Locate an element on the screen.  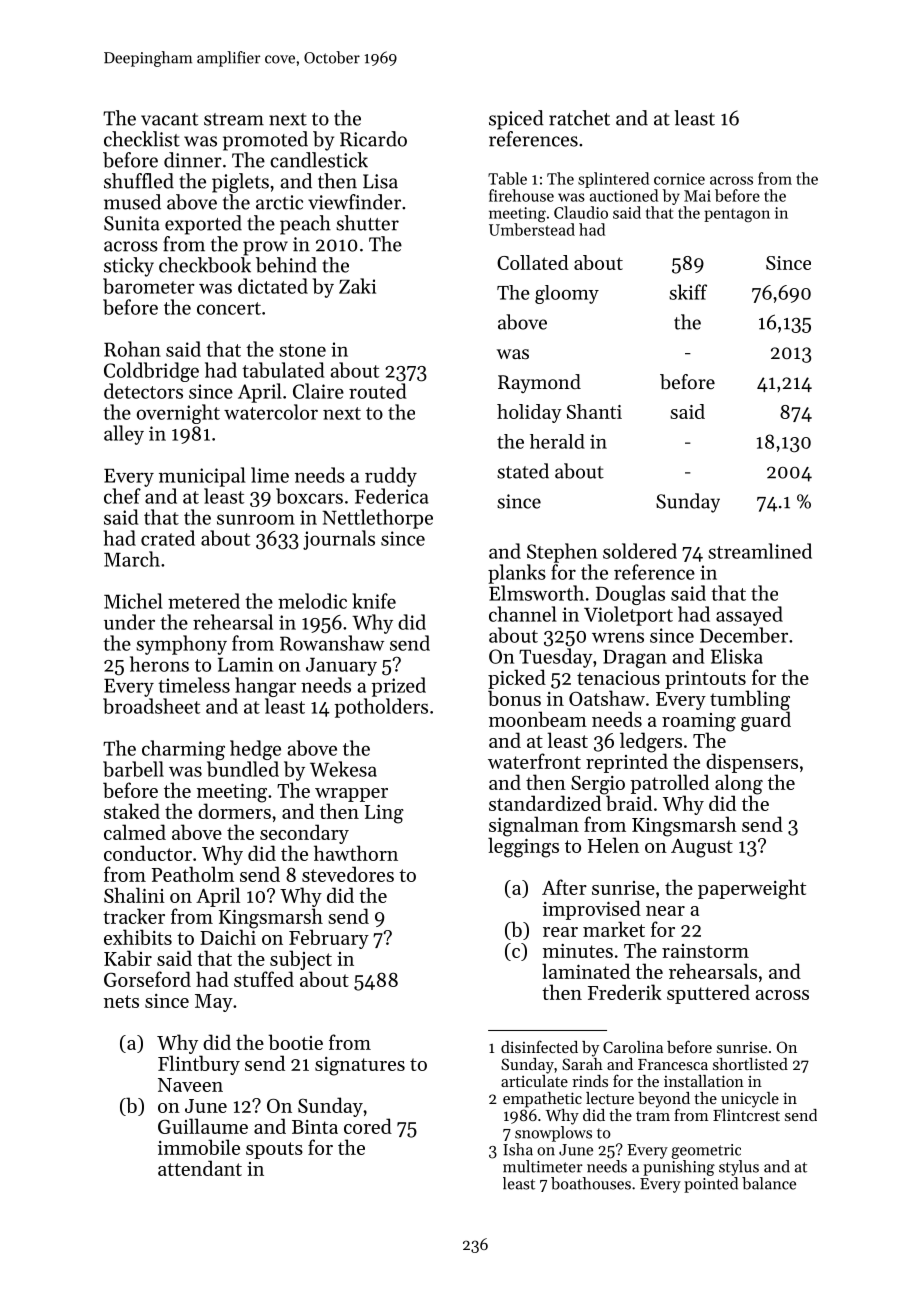
near is located at coordinates (665, 911).
